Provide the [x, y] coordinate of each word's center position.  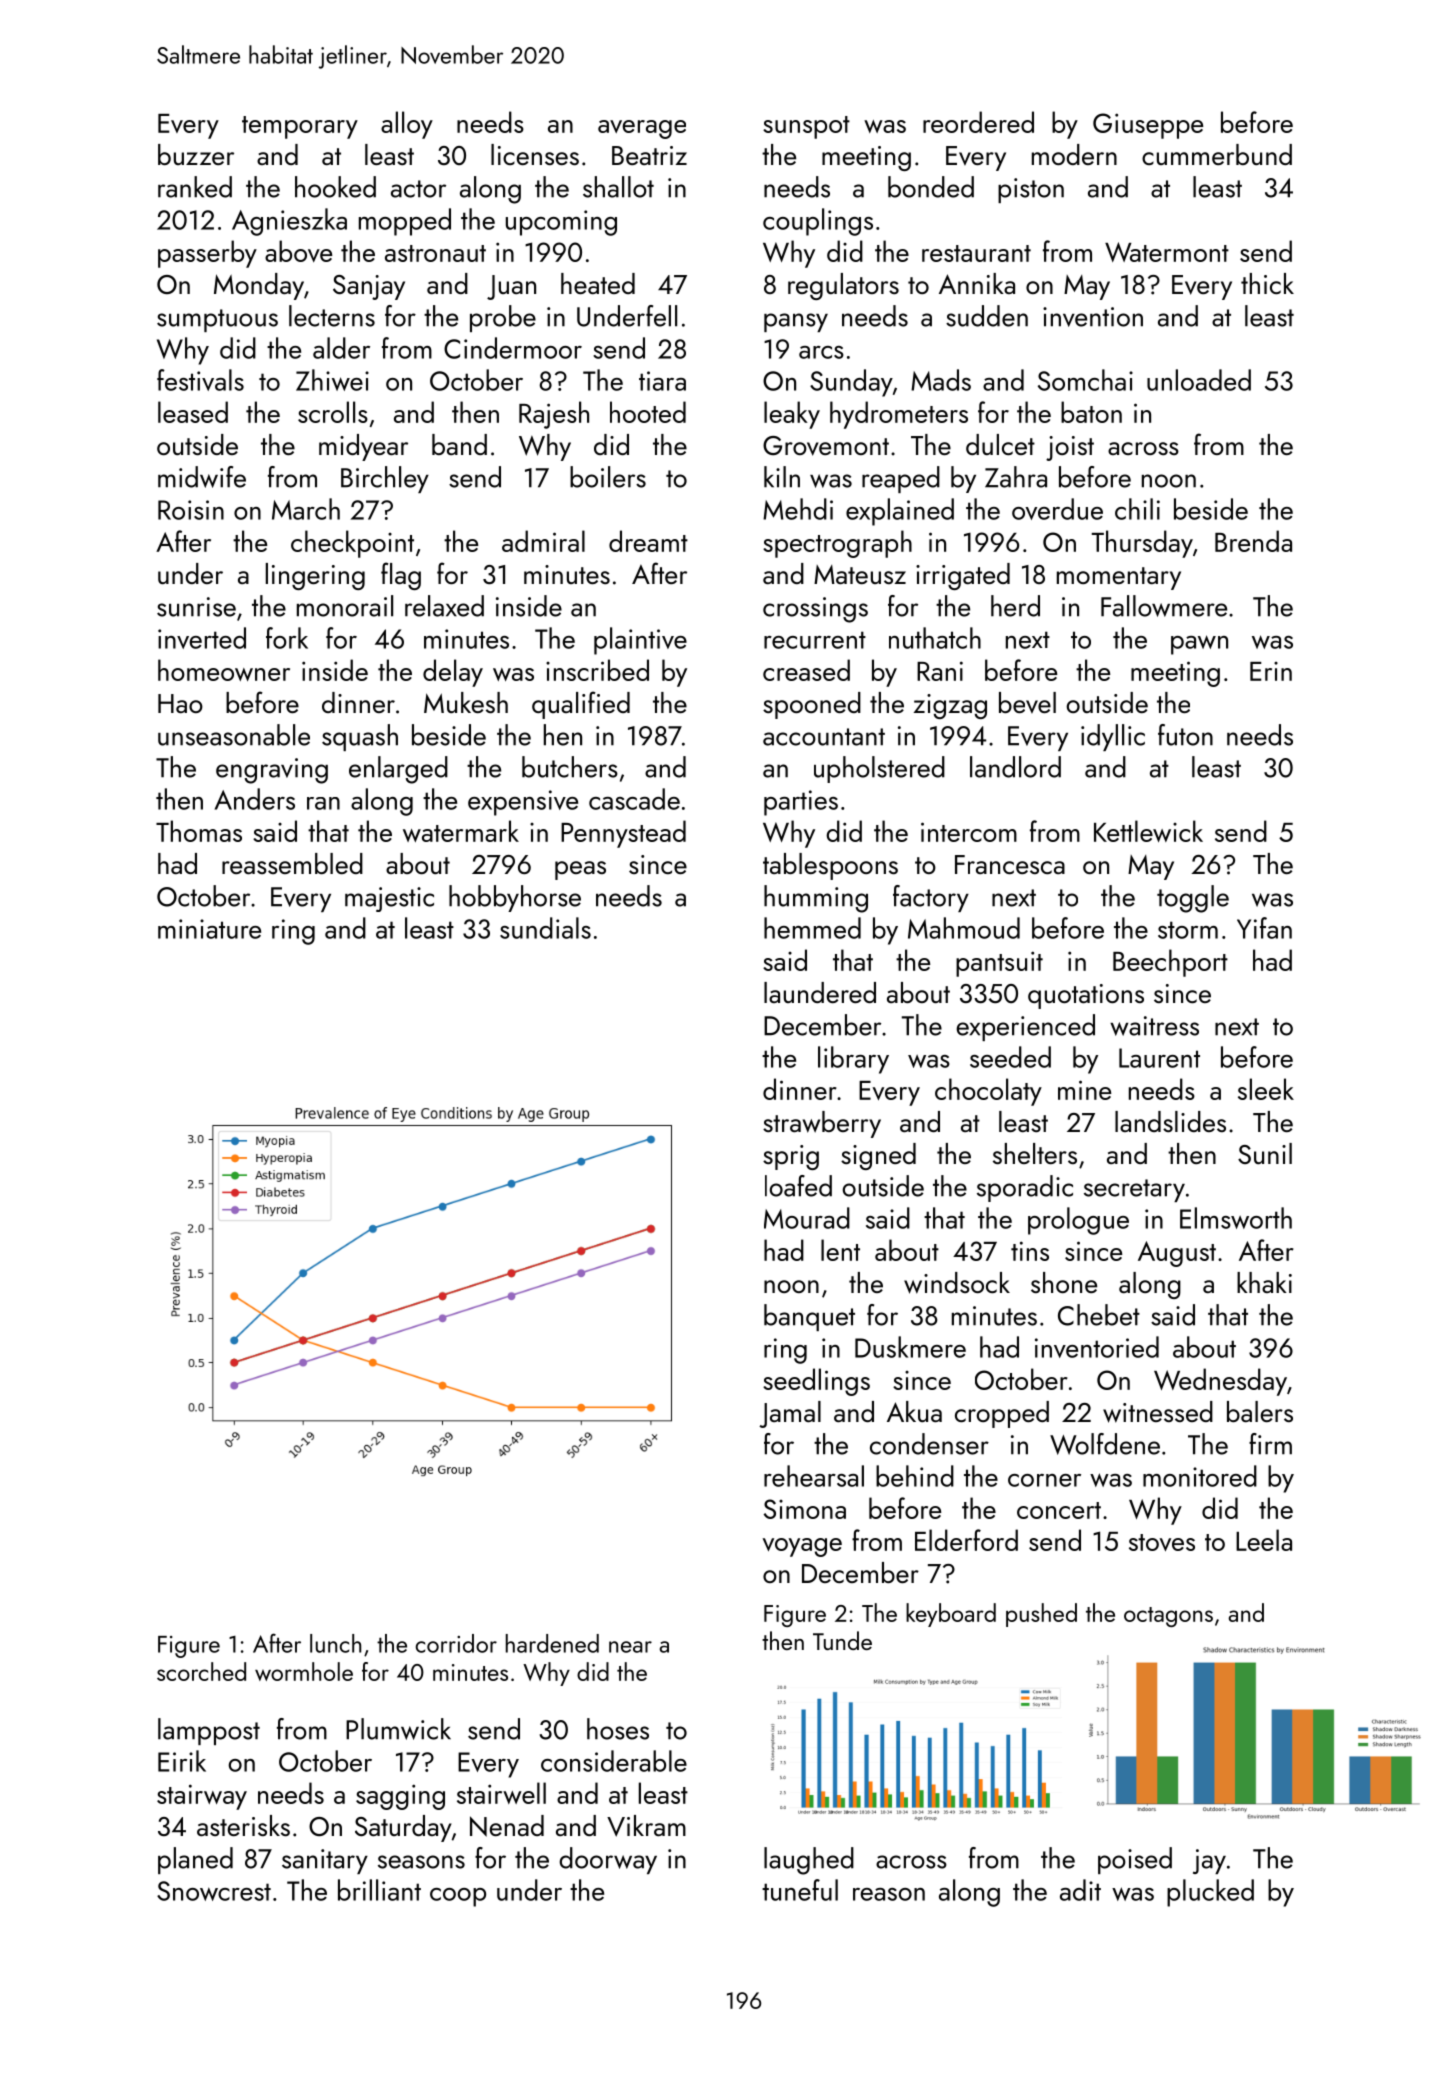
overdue [1057, 509]
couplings [818, 222]
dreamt [648, 541]
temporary [300, 127]
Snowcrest [214, 1891]
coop [458, 1897]
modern [1074, 154]
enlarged [398, 770]
